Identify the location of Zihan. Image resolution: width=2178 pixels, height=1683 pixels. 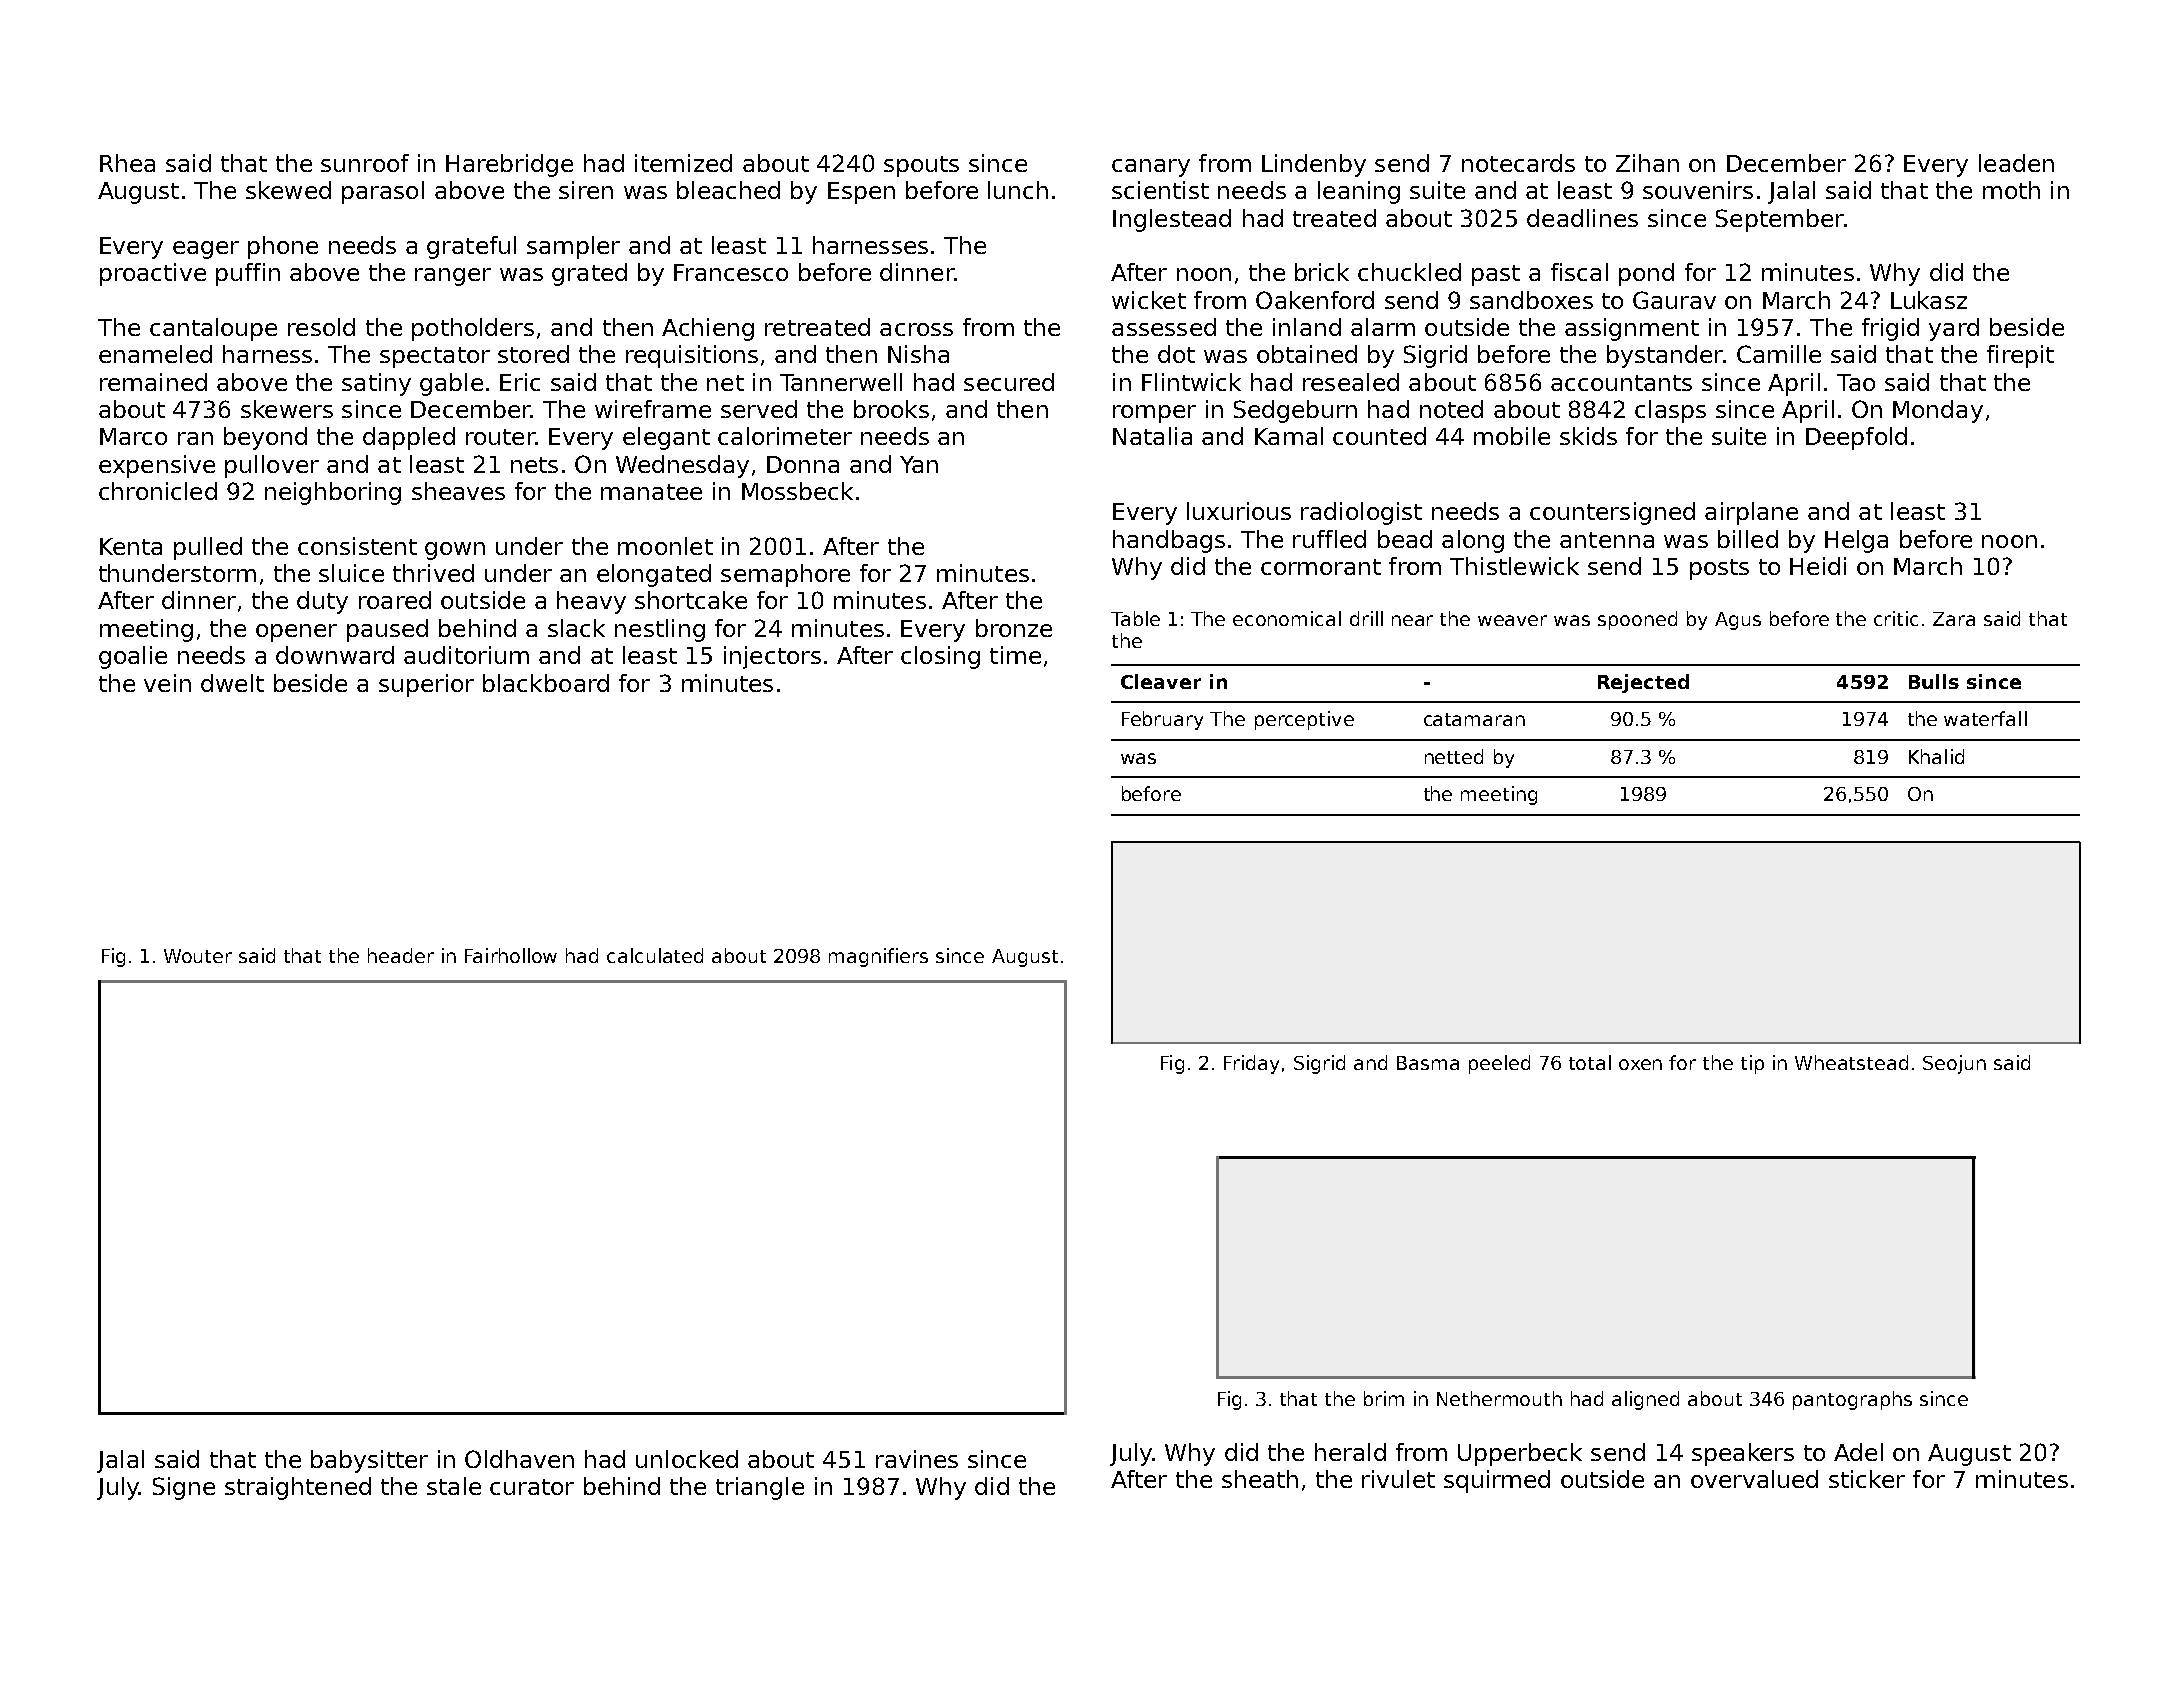
(1647, 163).
